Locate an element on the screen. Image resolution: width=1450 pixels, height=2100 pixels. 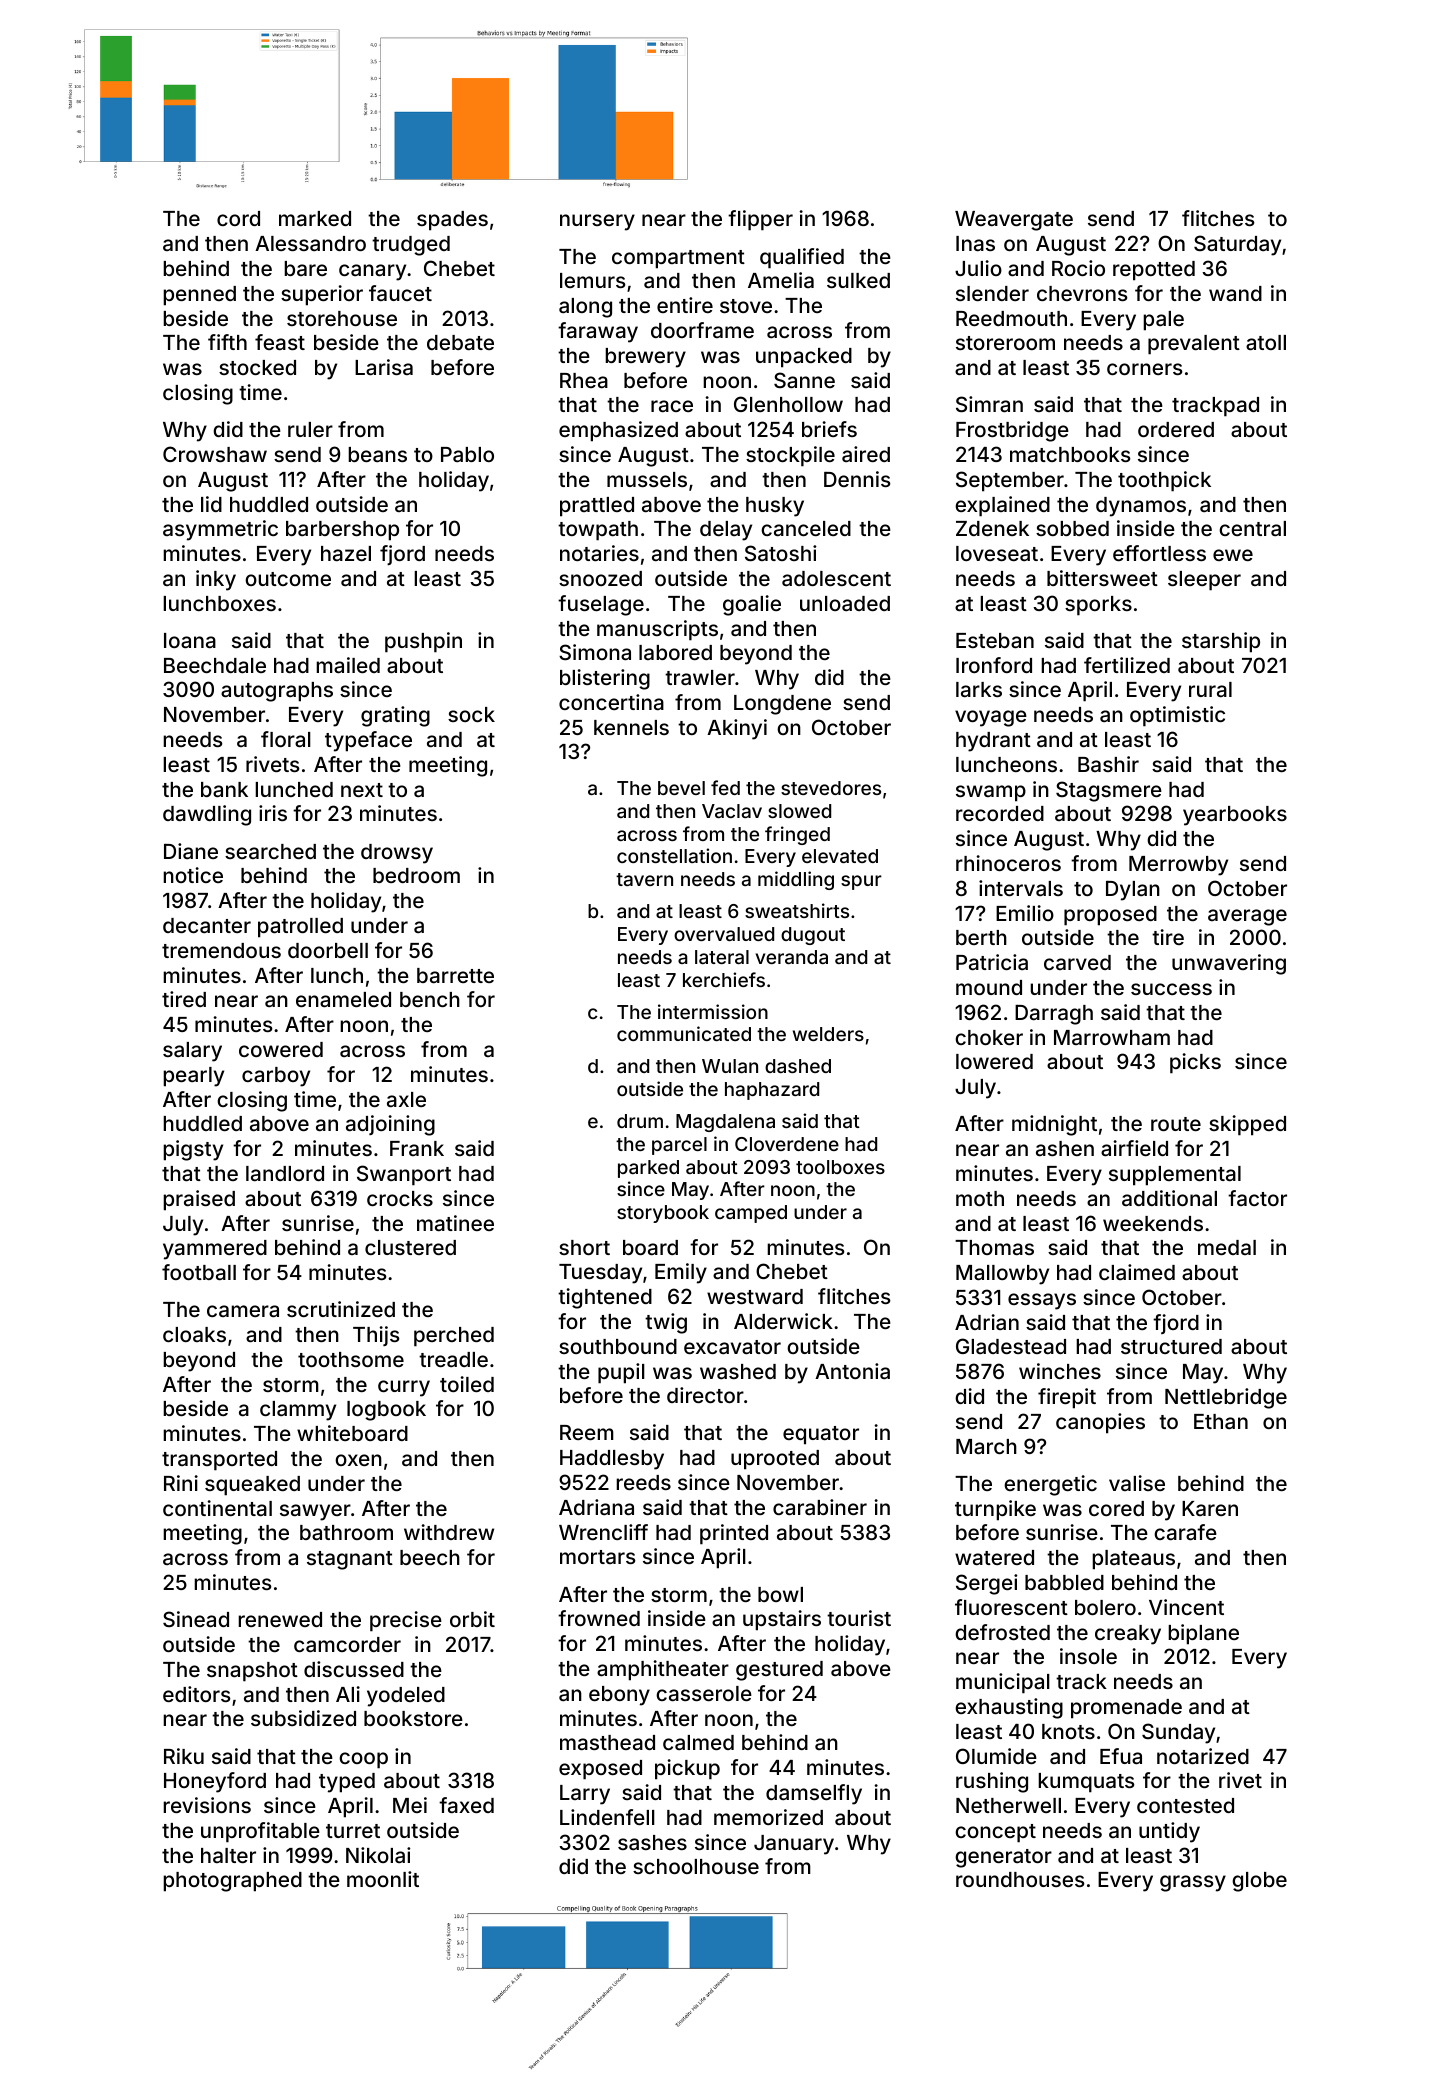
precise is located at coordinates (406, 1621).
